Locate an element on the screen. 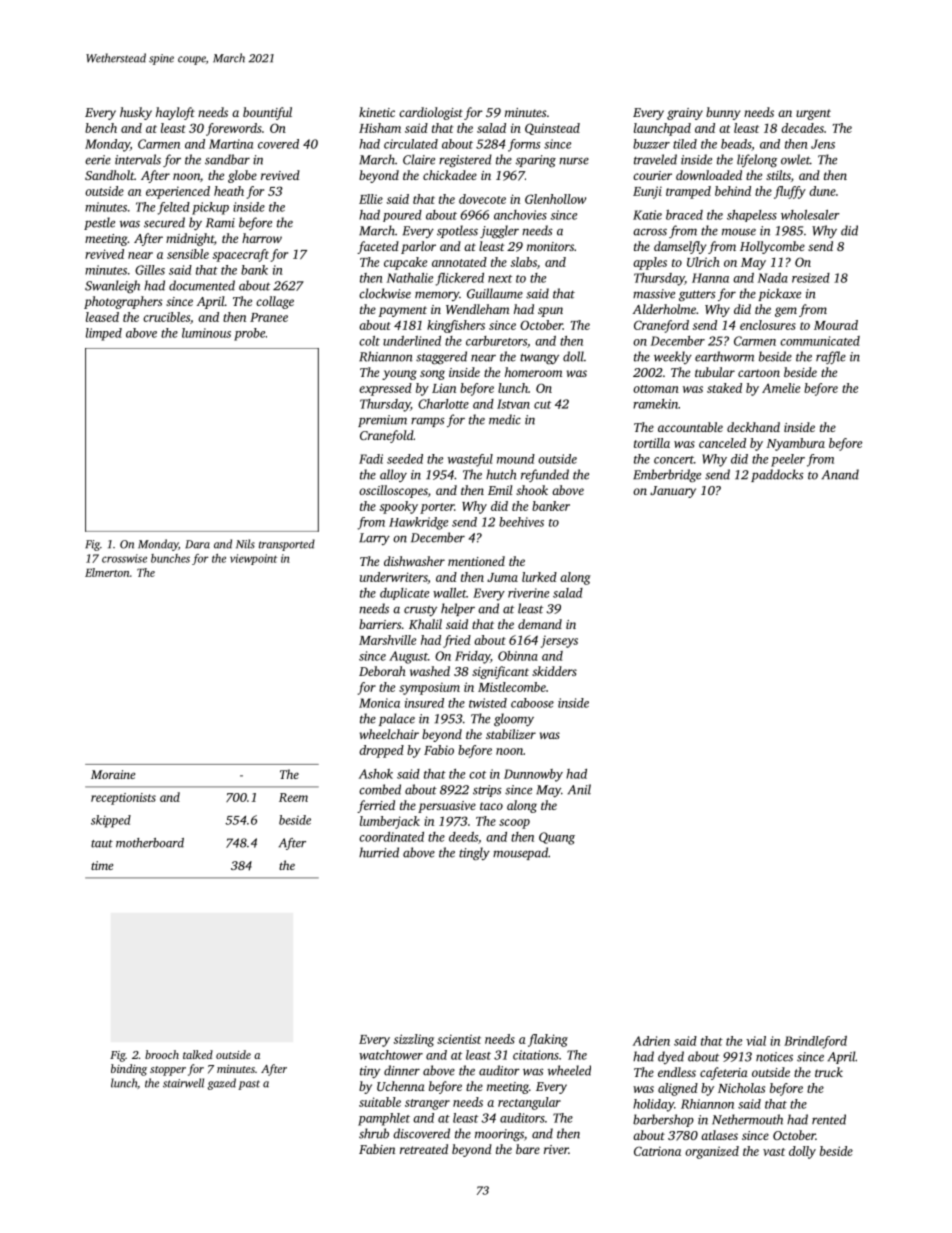  vial is located at coordinates (756, 1041).
